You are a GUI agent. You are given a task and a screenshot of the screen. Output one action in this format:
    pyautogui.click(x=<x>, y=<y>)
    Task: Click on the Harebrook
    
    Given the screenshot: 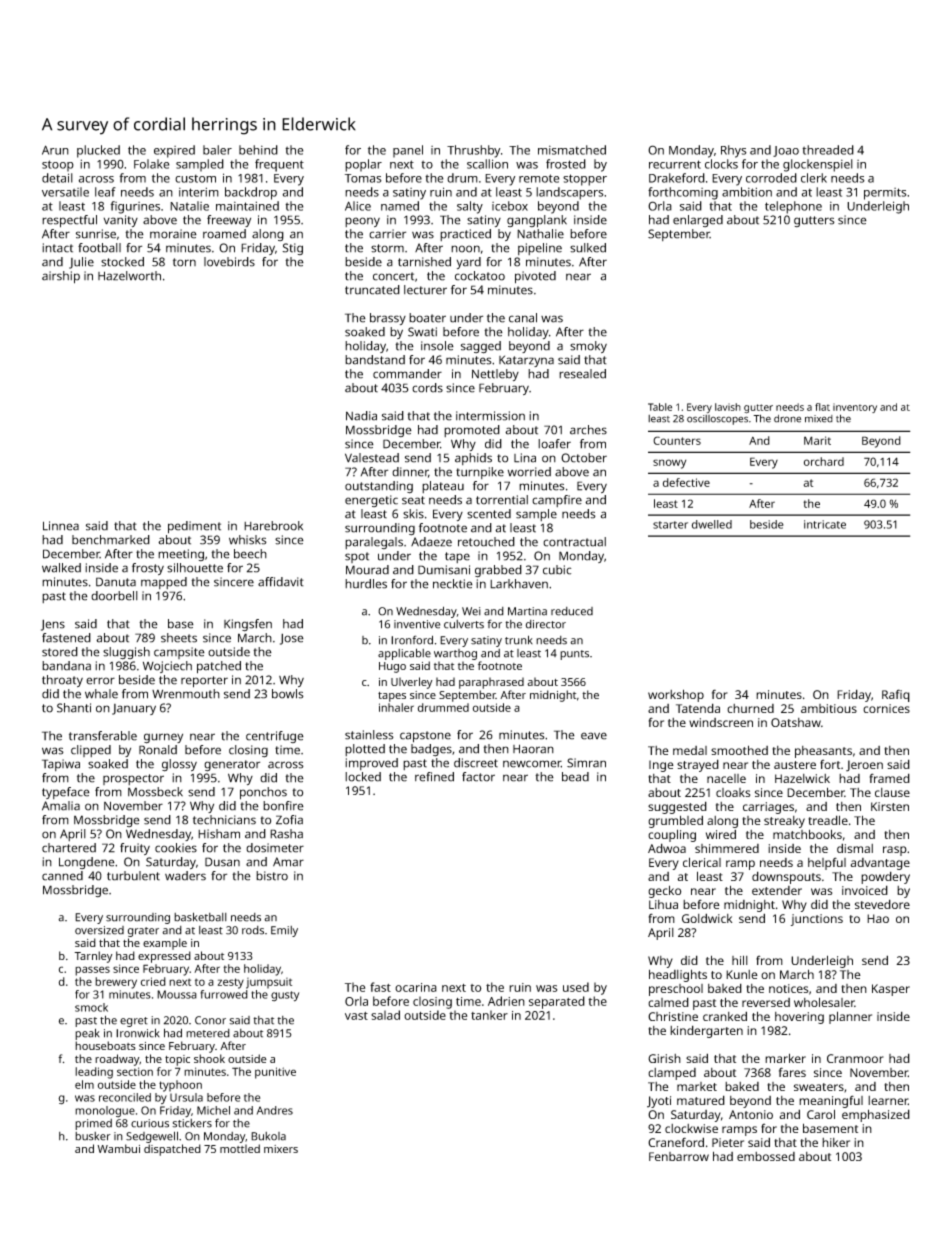 What is the action you would take?
    pyautogui.click(x=273, y=526)
